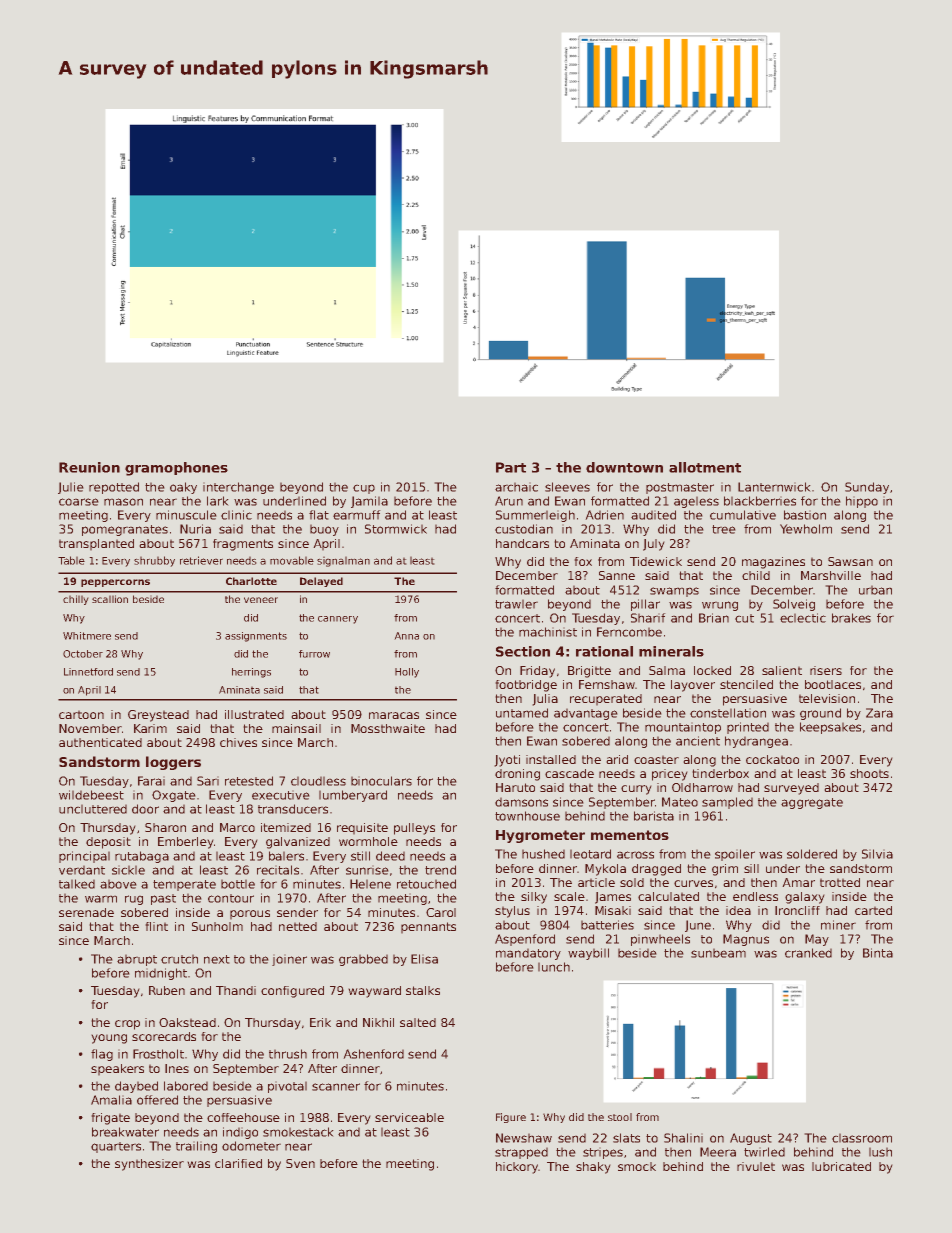 The image size is (952, 1233). I want to click on salted, so click(418, 1022).
